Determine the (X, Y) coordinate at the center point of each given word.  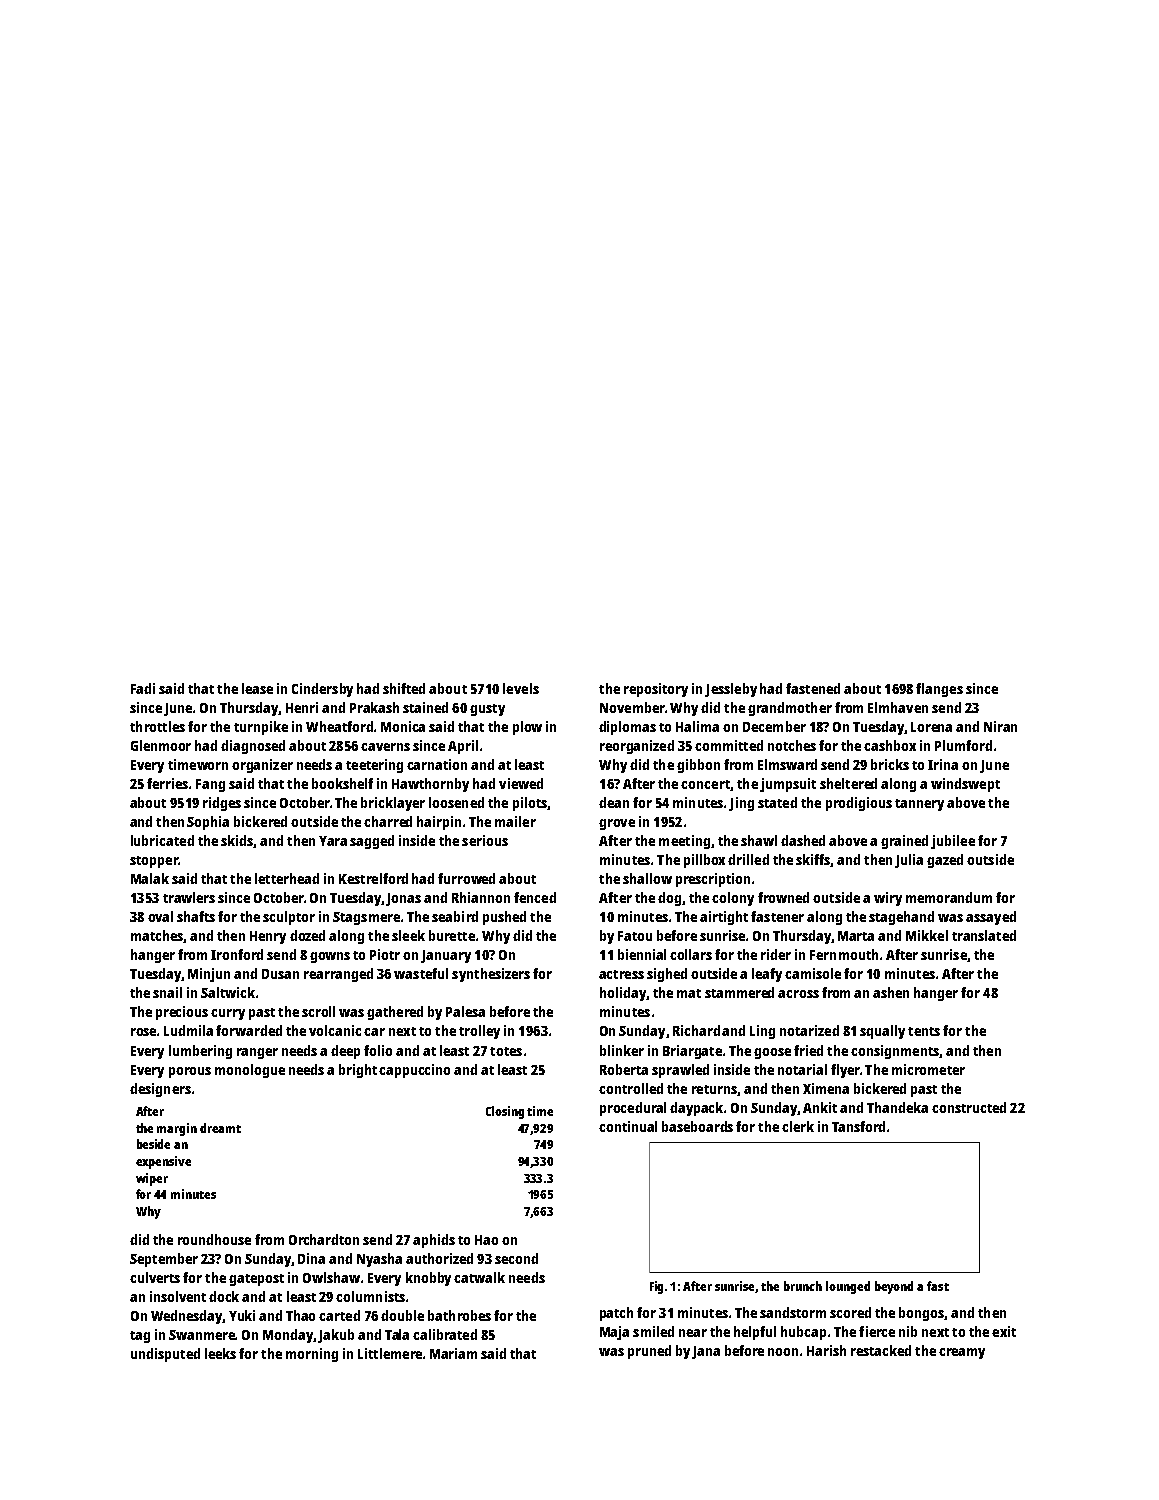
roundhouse (214, 1239)
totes (506, 1051)
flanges (939, 690)
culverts (155, 1277)
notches (792, 745)
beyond (894, 1287)
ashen (891, 992)
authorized (439, 1258)
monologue (250, 1071)
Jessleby (731, 690)
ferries (167, 783)
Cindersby (322, 690)
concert (705, 784)
